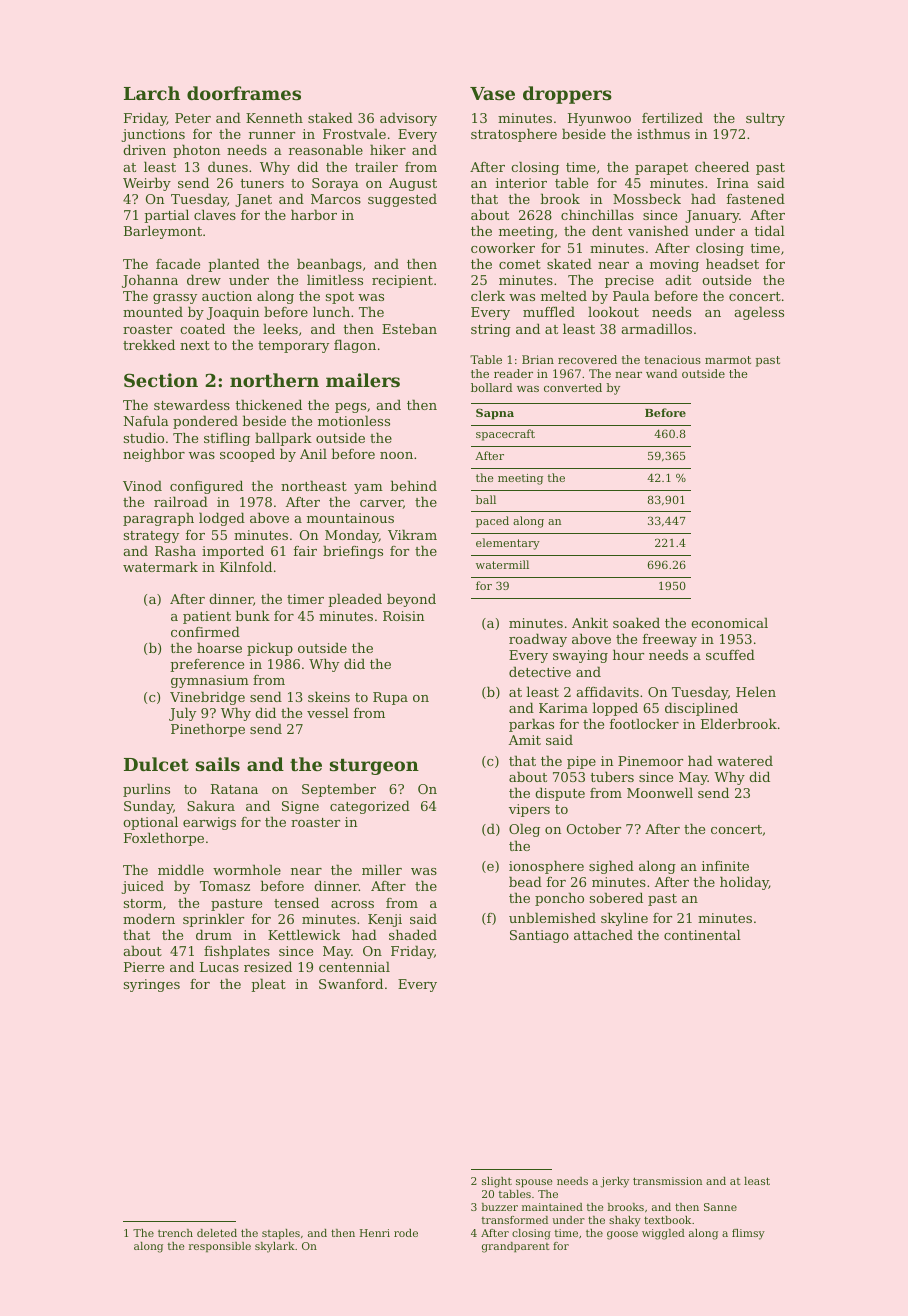 This page has height=1316, width=908. I want to click on July, so click(182, 714).
